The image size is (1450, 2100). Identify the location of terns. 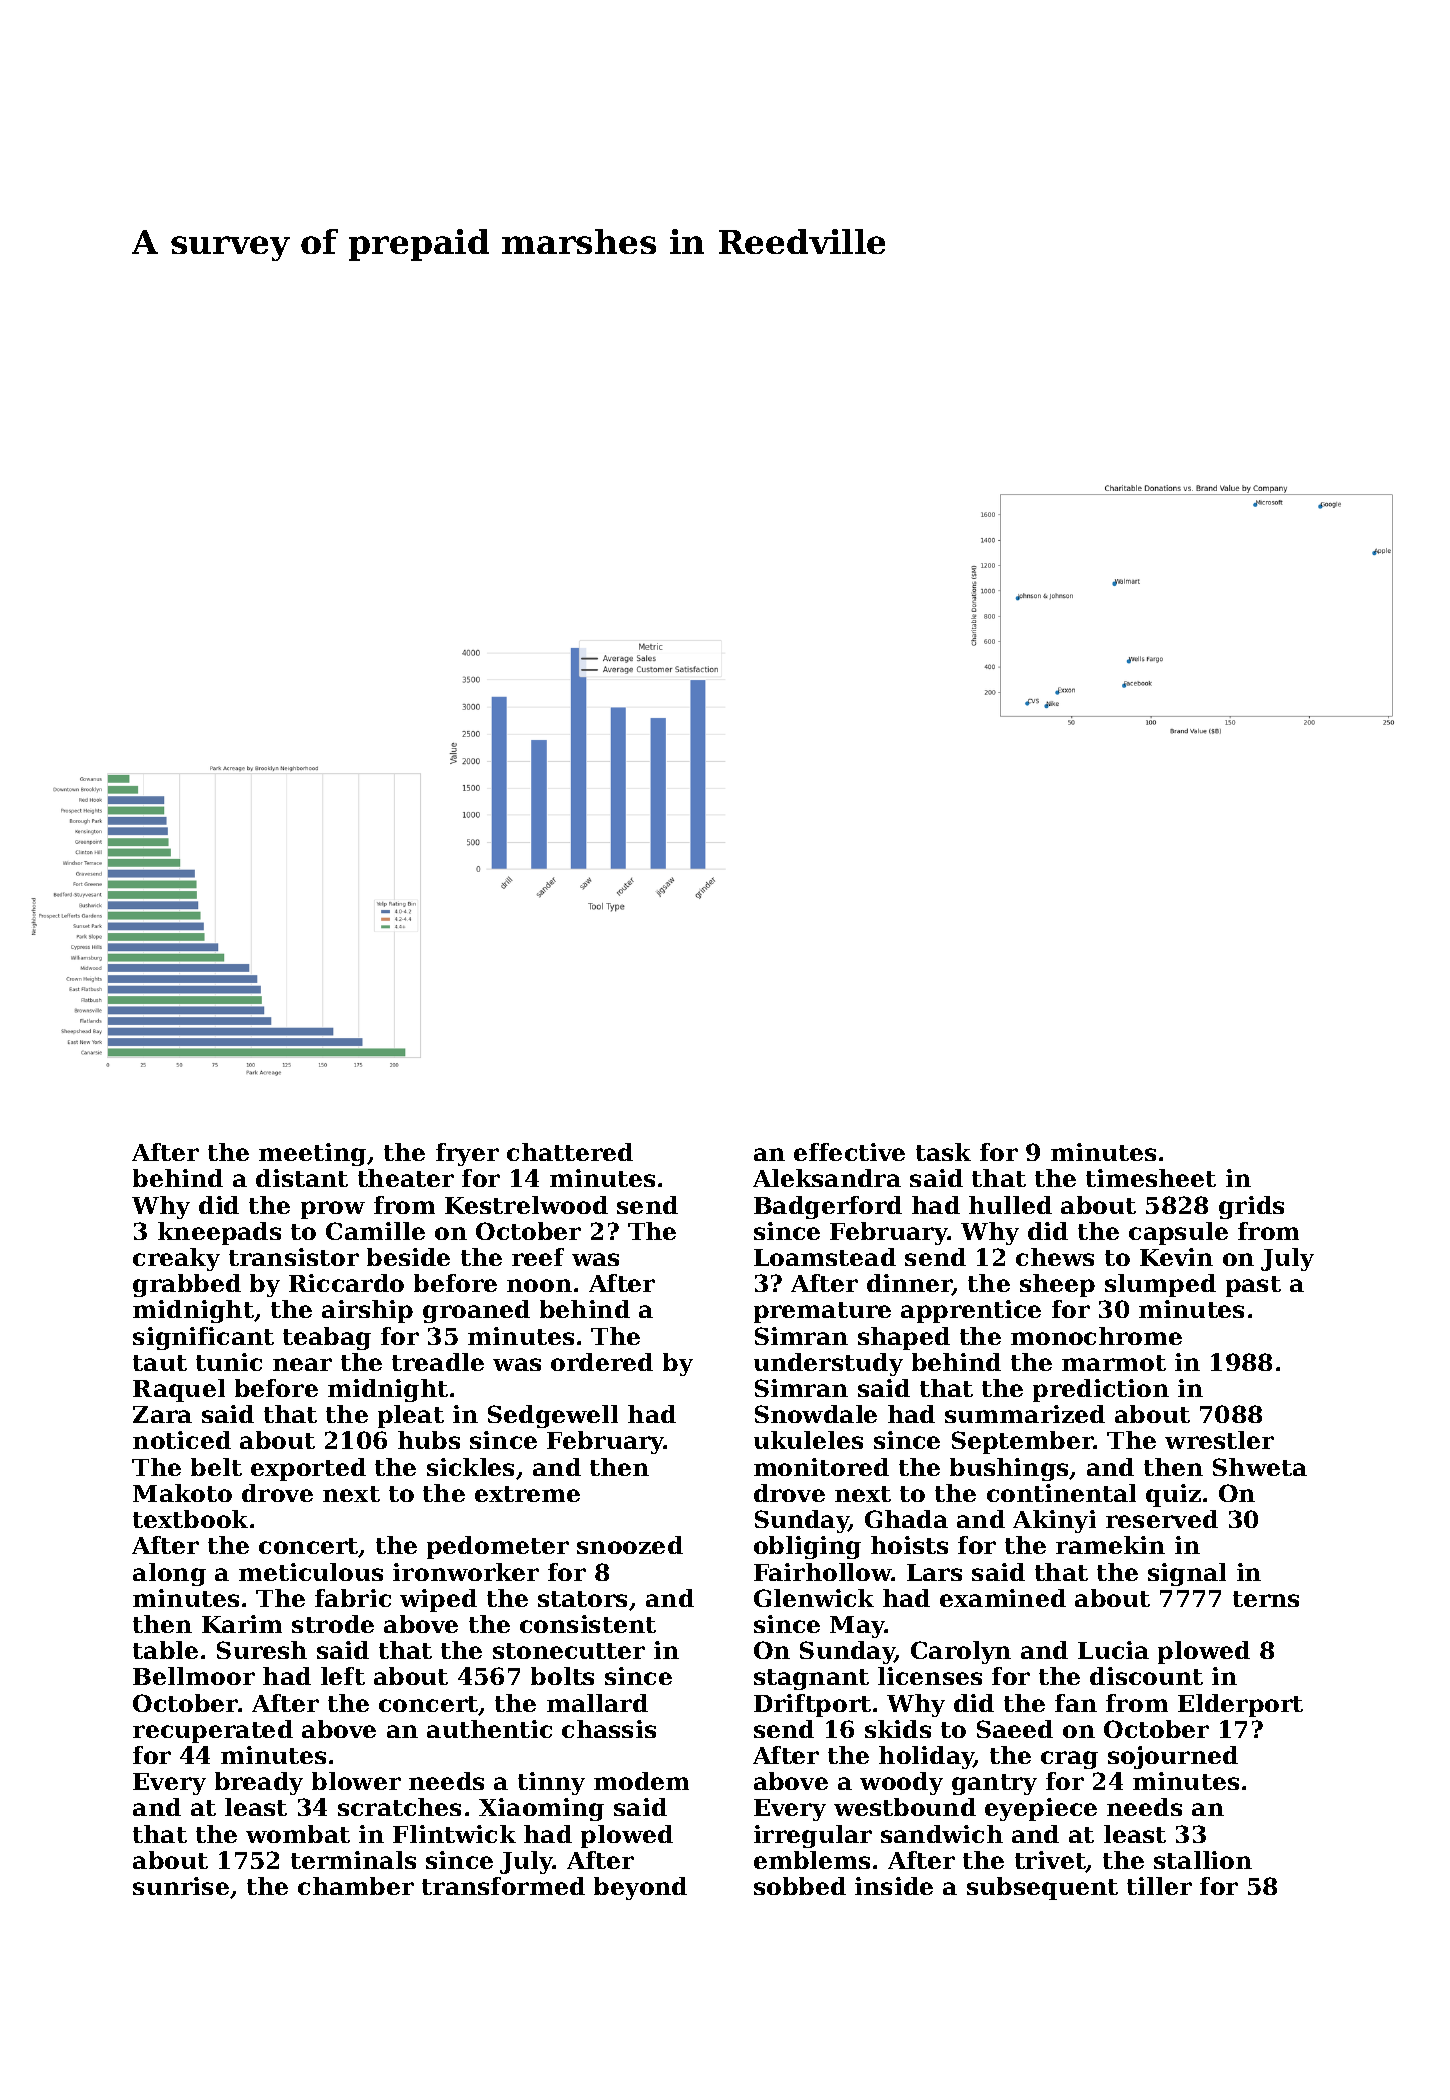
(1266, 1599).
